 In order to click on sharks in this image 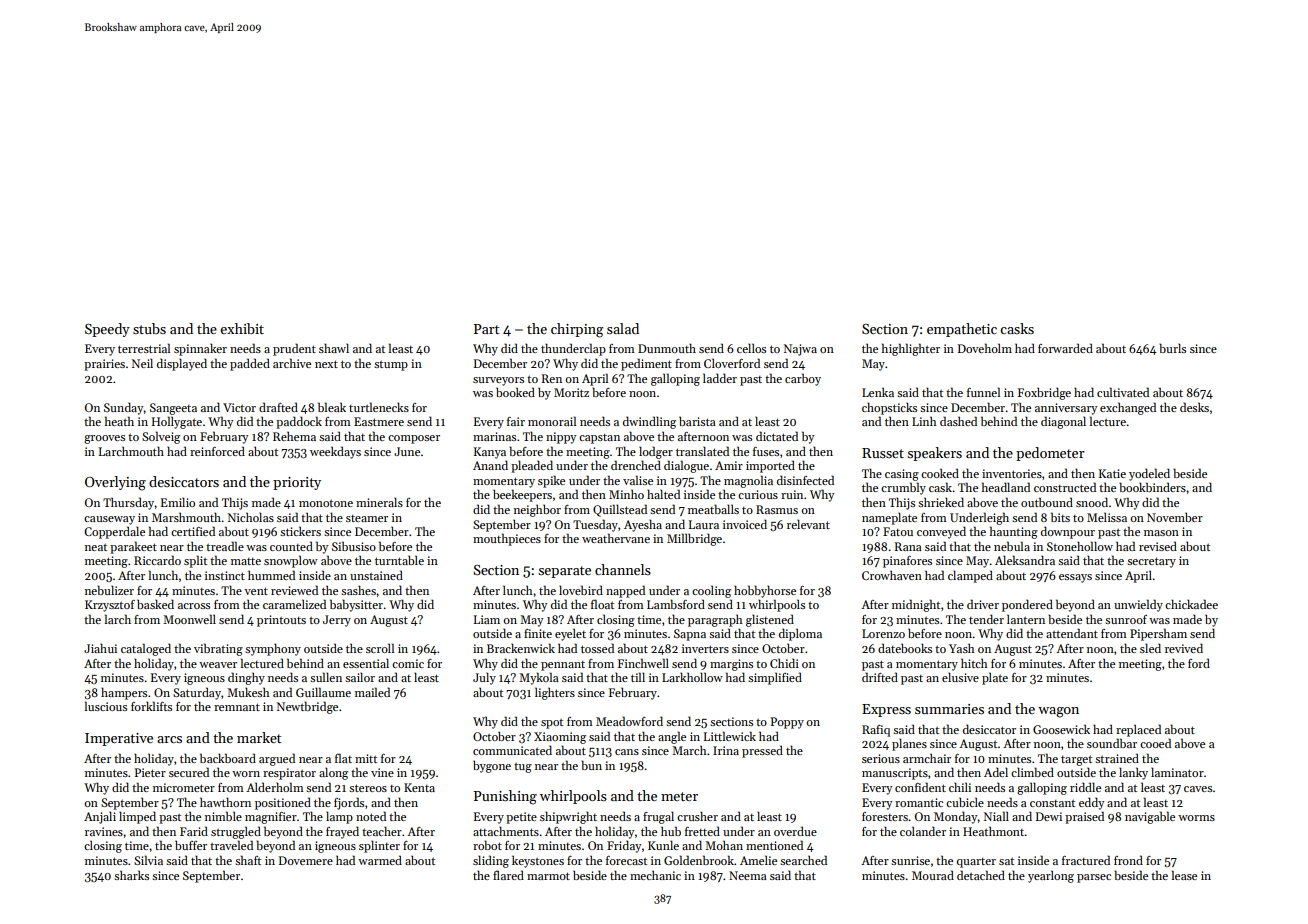, I will do `click(131, 875)`.
